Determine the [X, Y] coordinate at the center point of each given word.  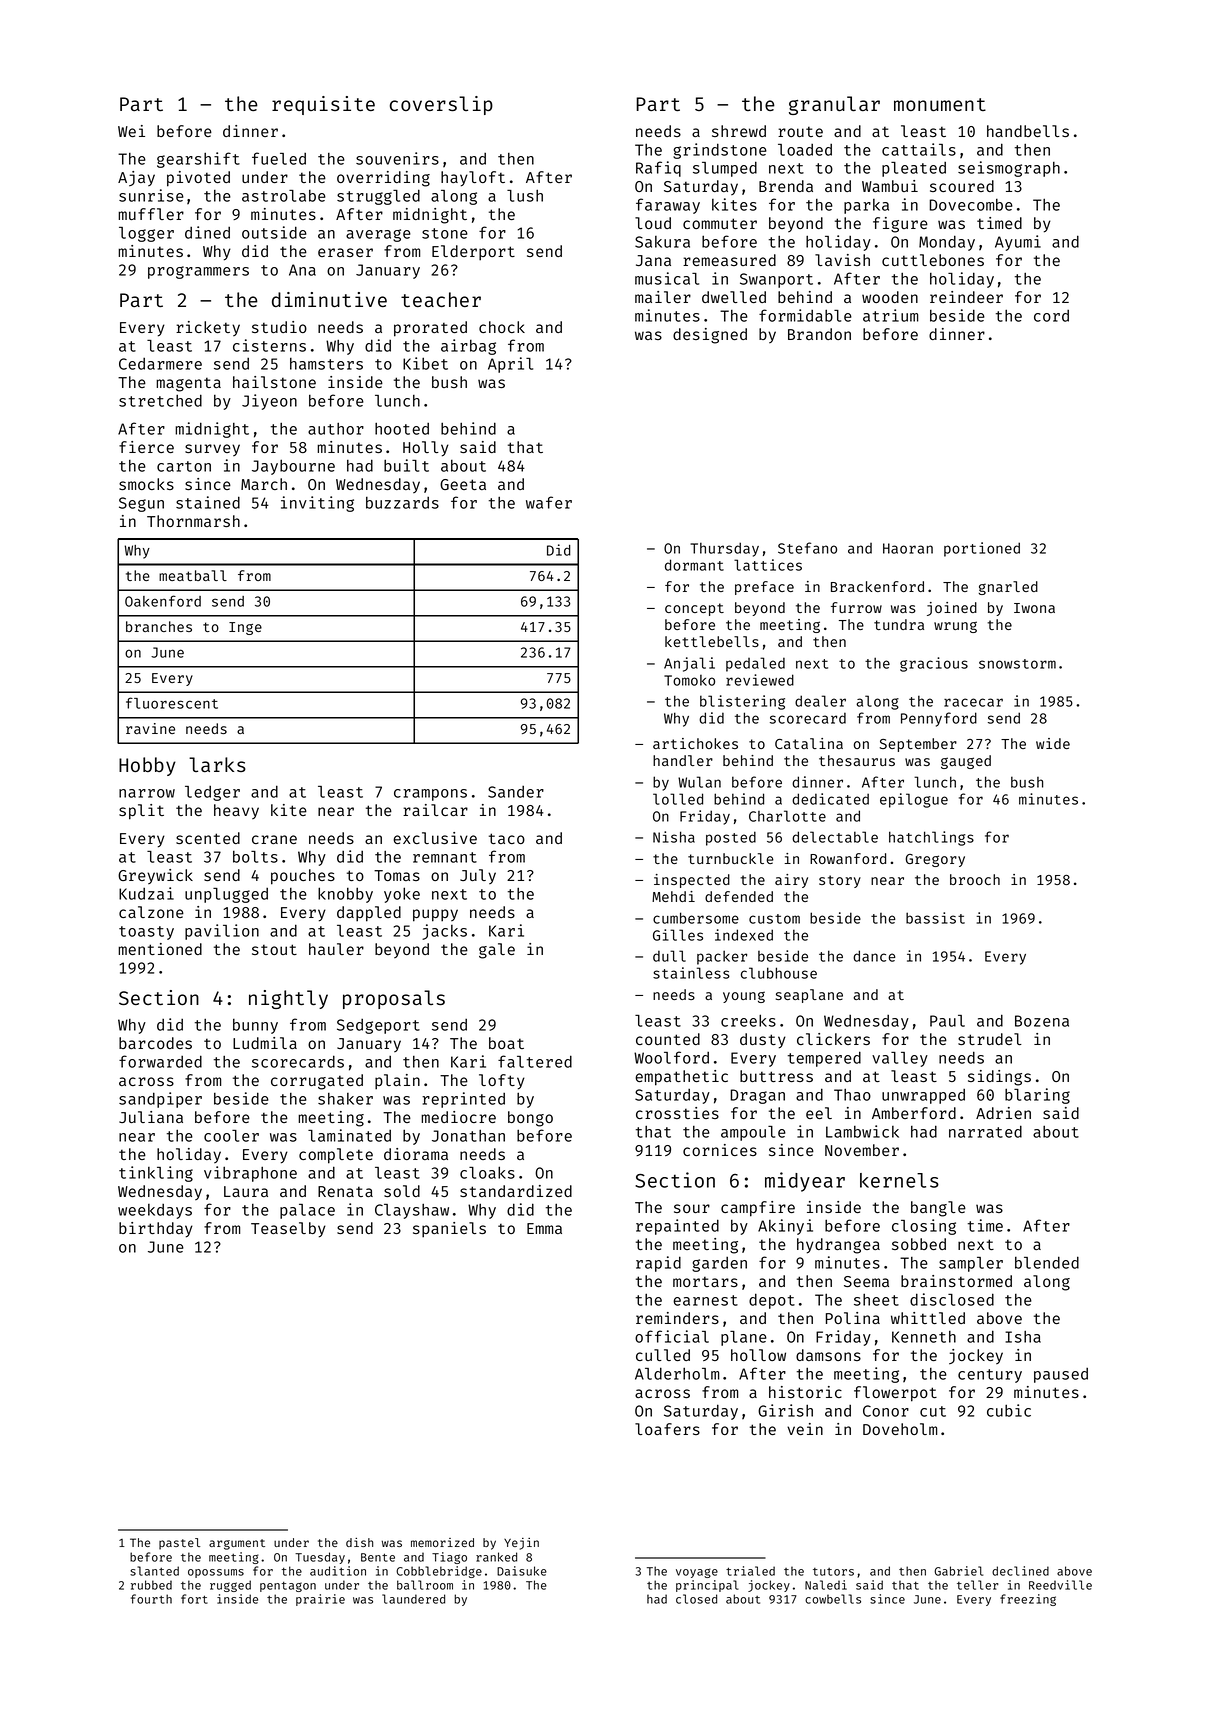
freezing [1028, 1600]
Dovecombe [971, 205]
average [378, 235]
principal [707, 1586]
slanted [154, 1571]
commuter [720, 223]
